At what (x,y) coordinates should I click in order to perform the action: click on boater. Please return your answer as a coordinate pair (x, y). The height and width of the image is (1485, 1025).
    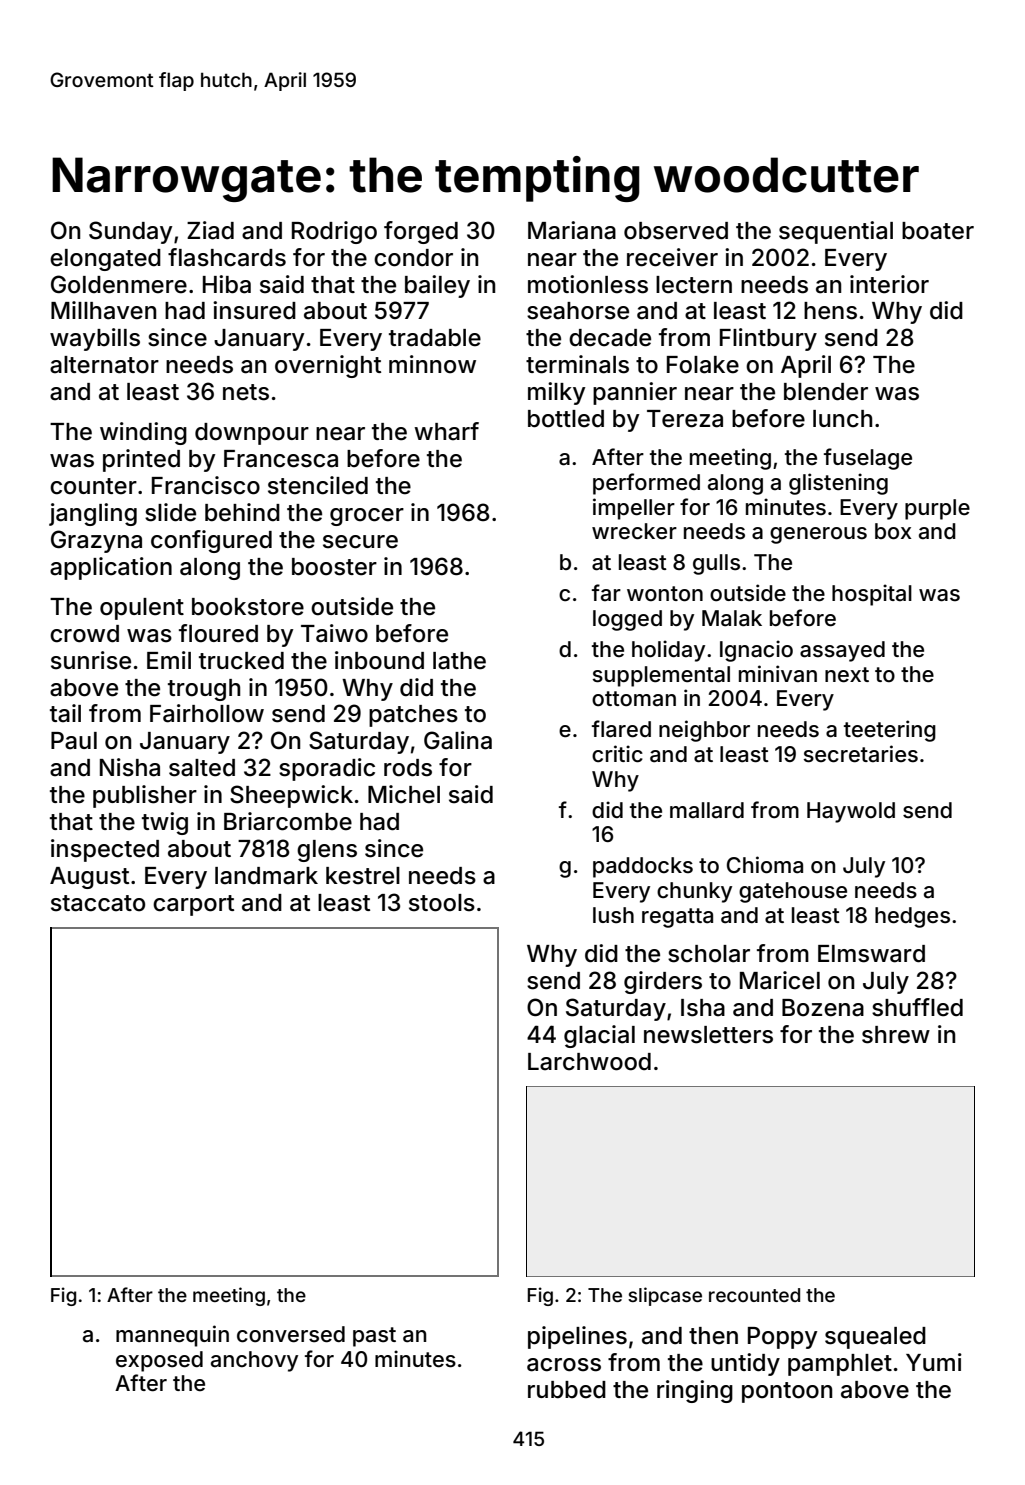
    Looking at the image, I should click on (938, 231).
